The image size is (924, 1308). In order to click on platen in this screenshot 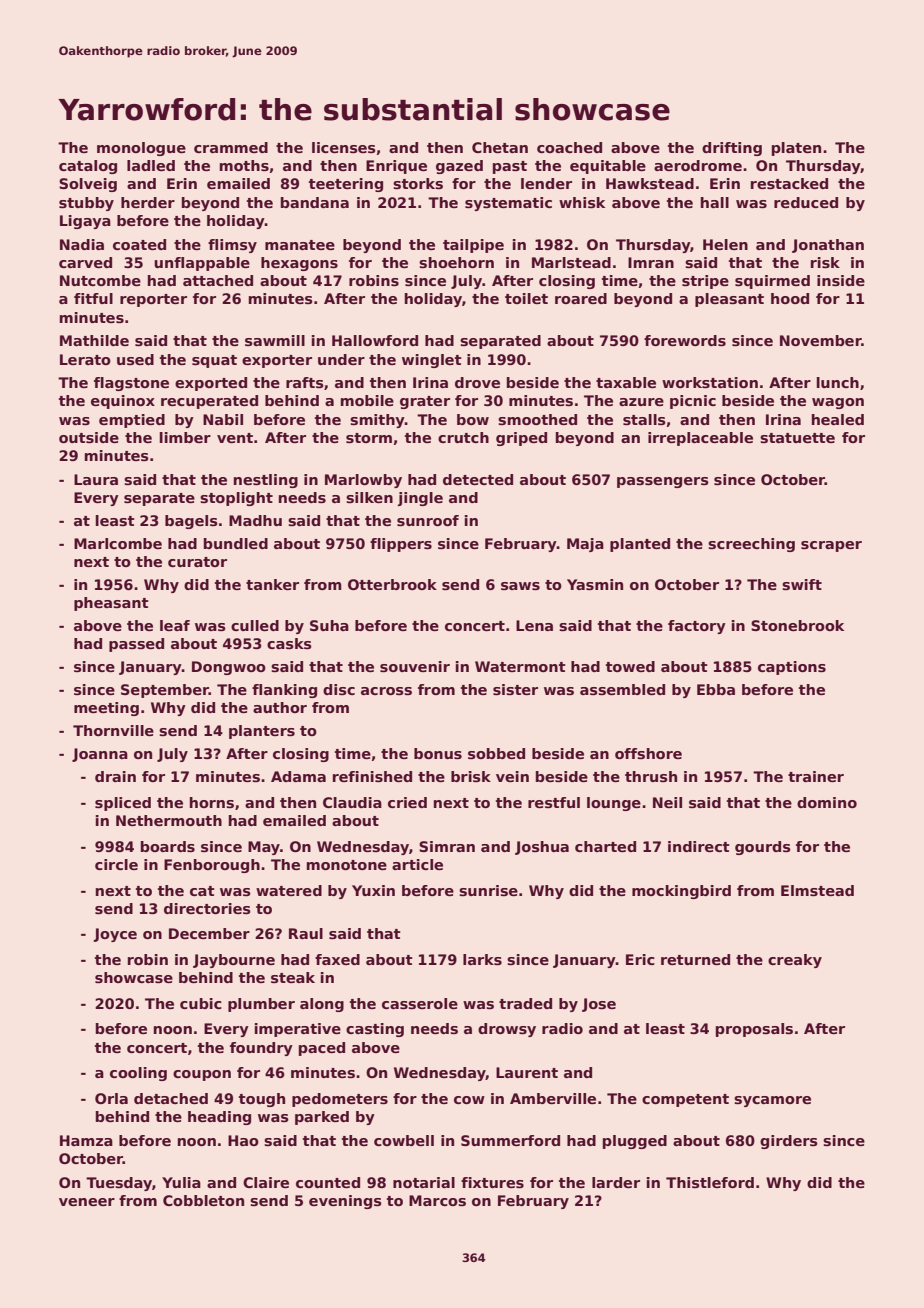, I will do `click(796, 149)`.
